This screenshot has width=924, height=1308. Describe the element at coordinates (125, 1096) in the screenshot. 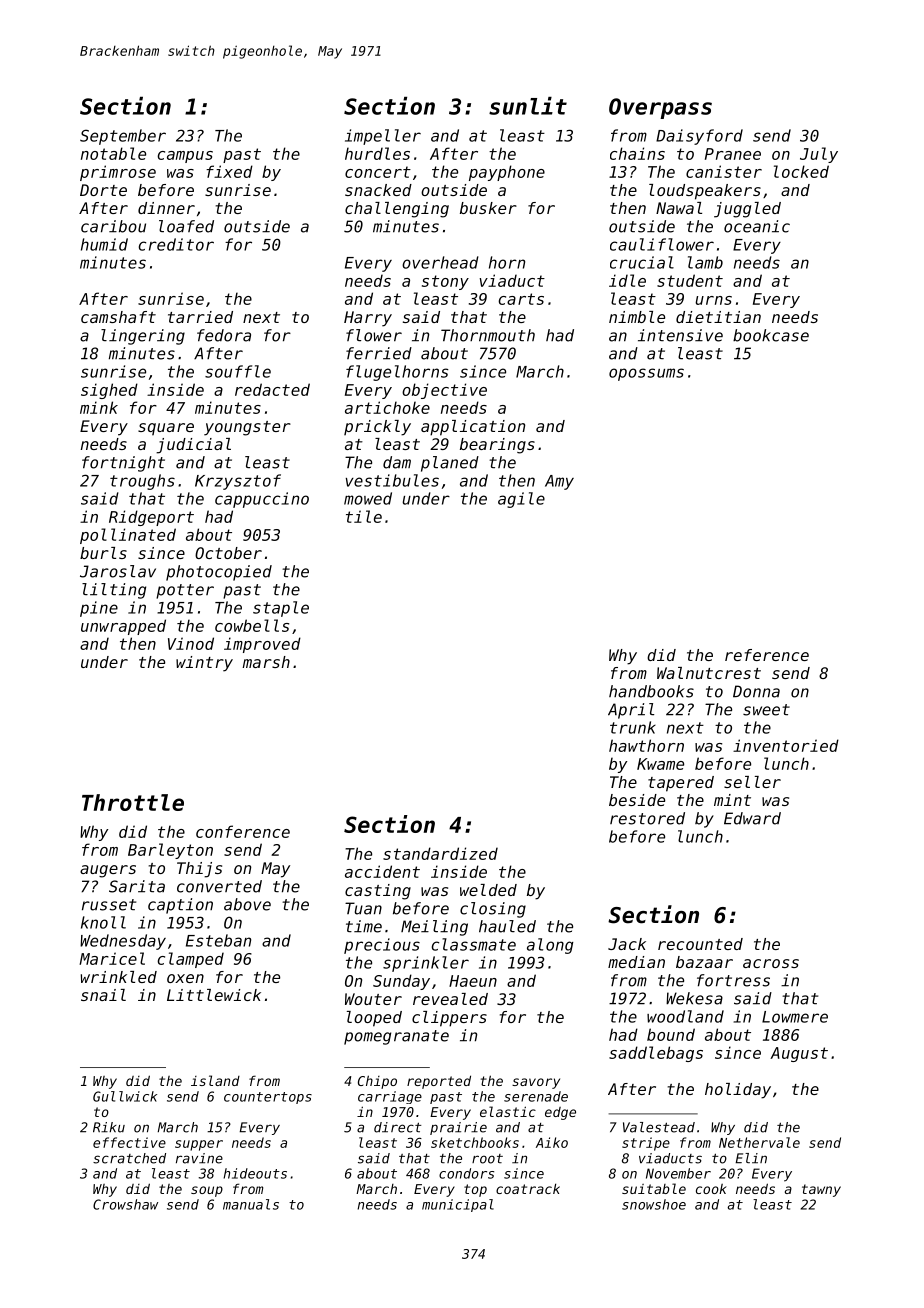

I see `Gullwick` at that location.
